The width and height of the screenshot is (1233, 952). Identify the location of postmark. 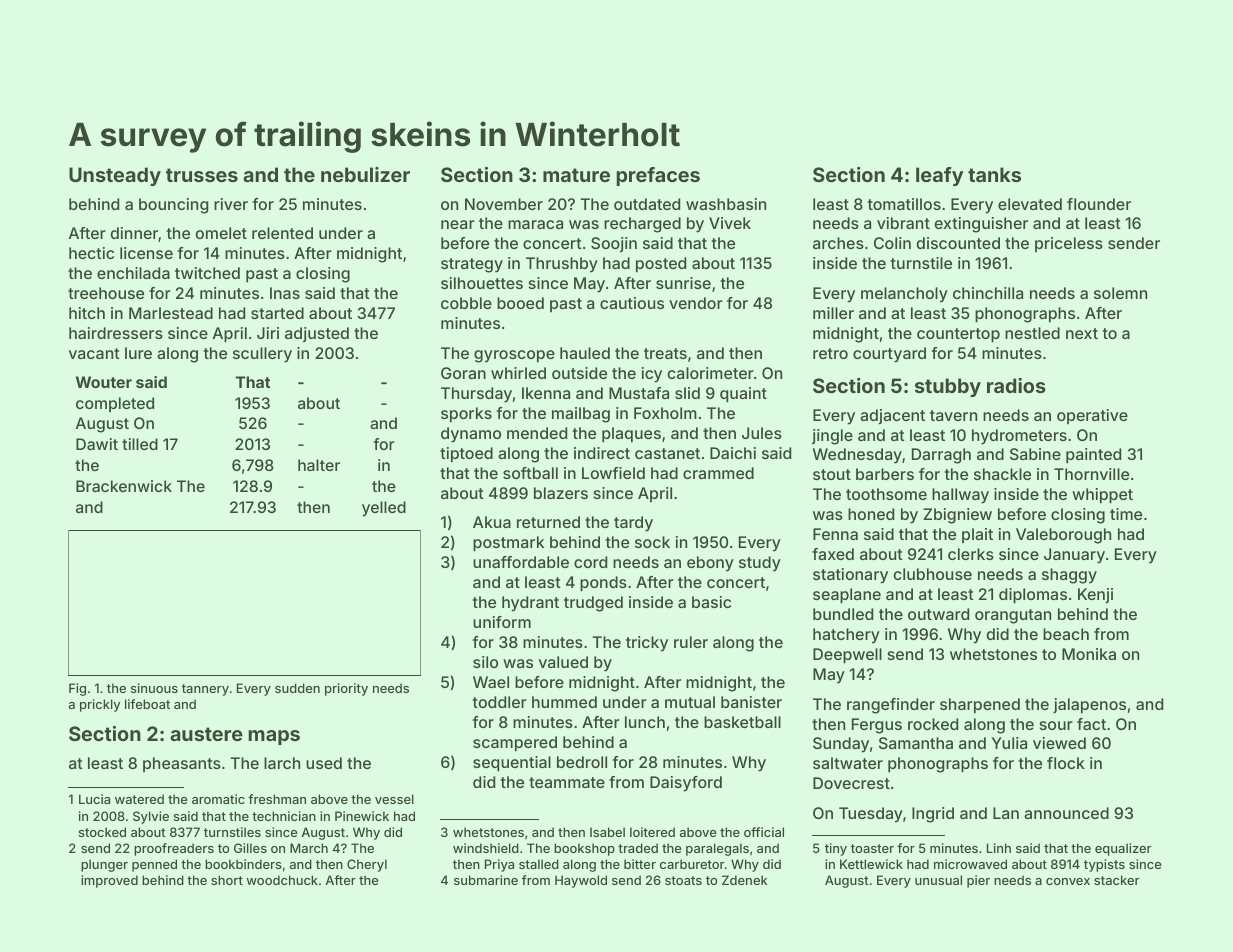
(508, 544).
